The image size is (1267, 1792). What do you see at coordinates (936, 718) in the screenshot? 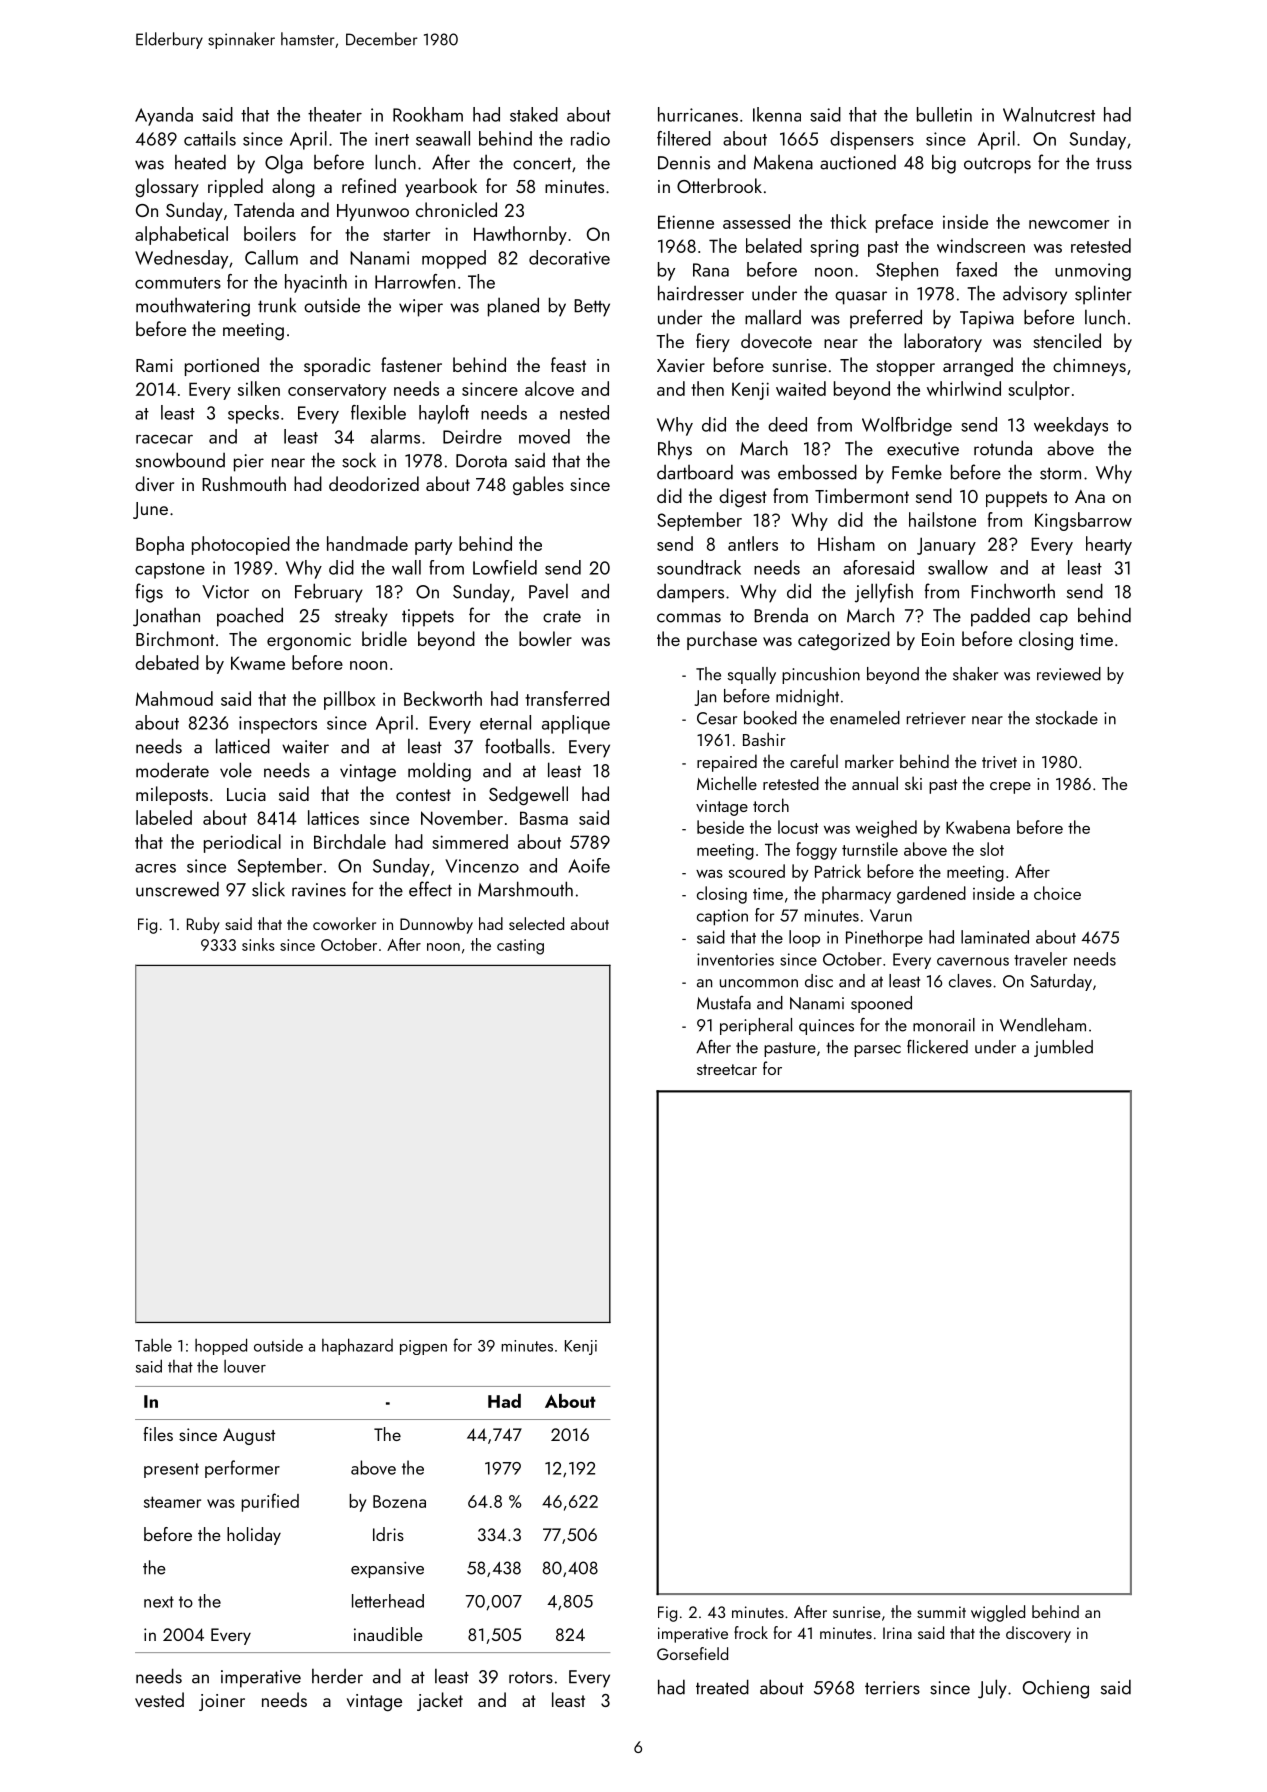
I see `retriever` at bounding box center [936, 718].
